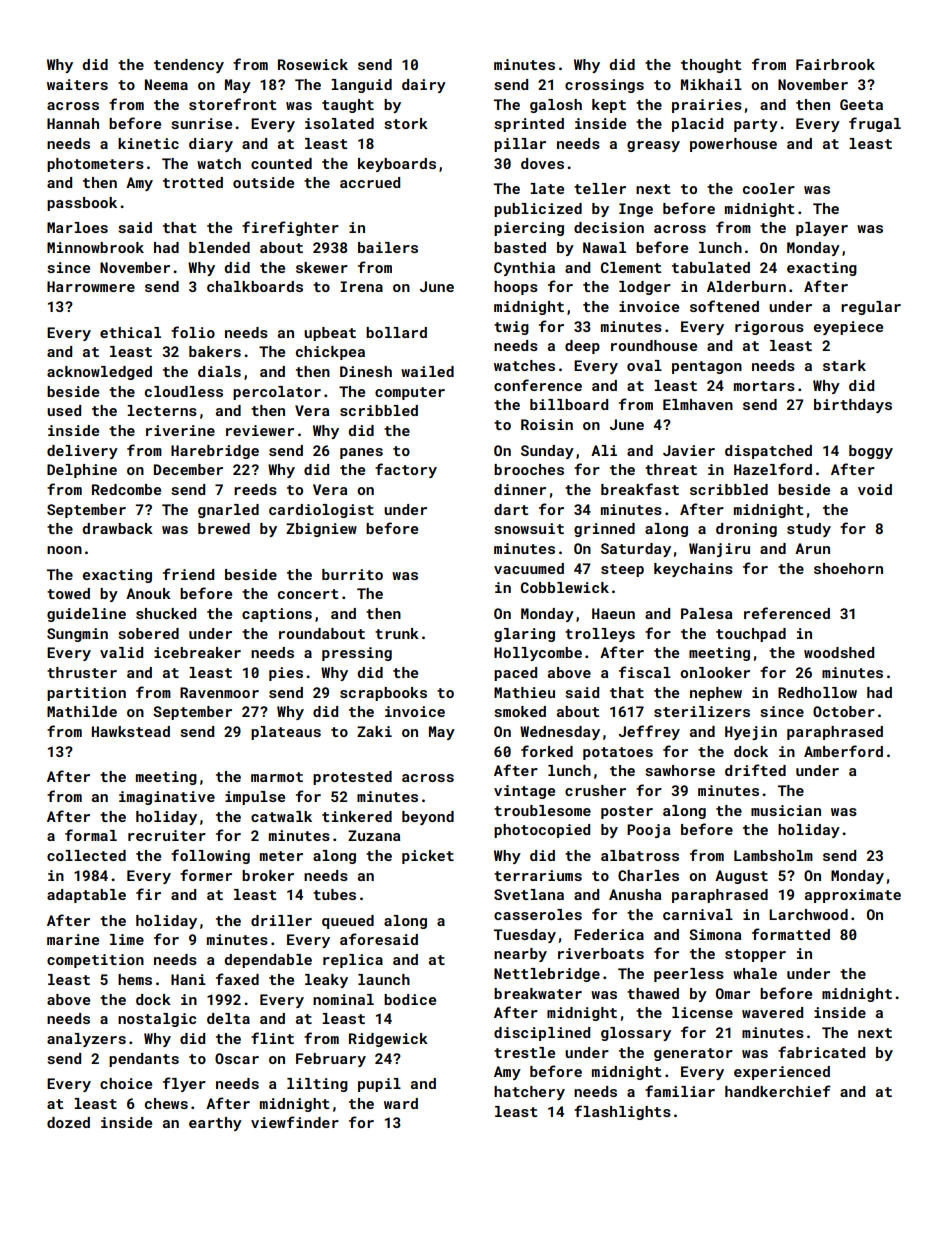 The image size is (952, 1233). I want to click on Hyejin, so click(751, 733).
